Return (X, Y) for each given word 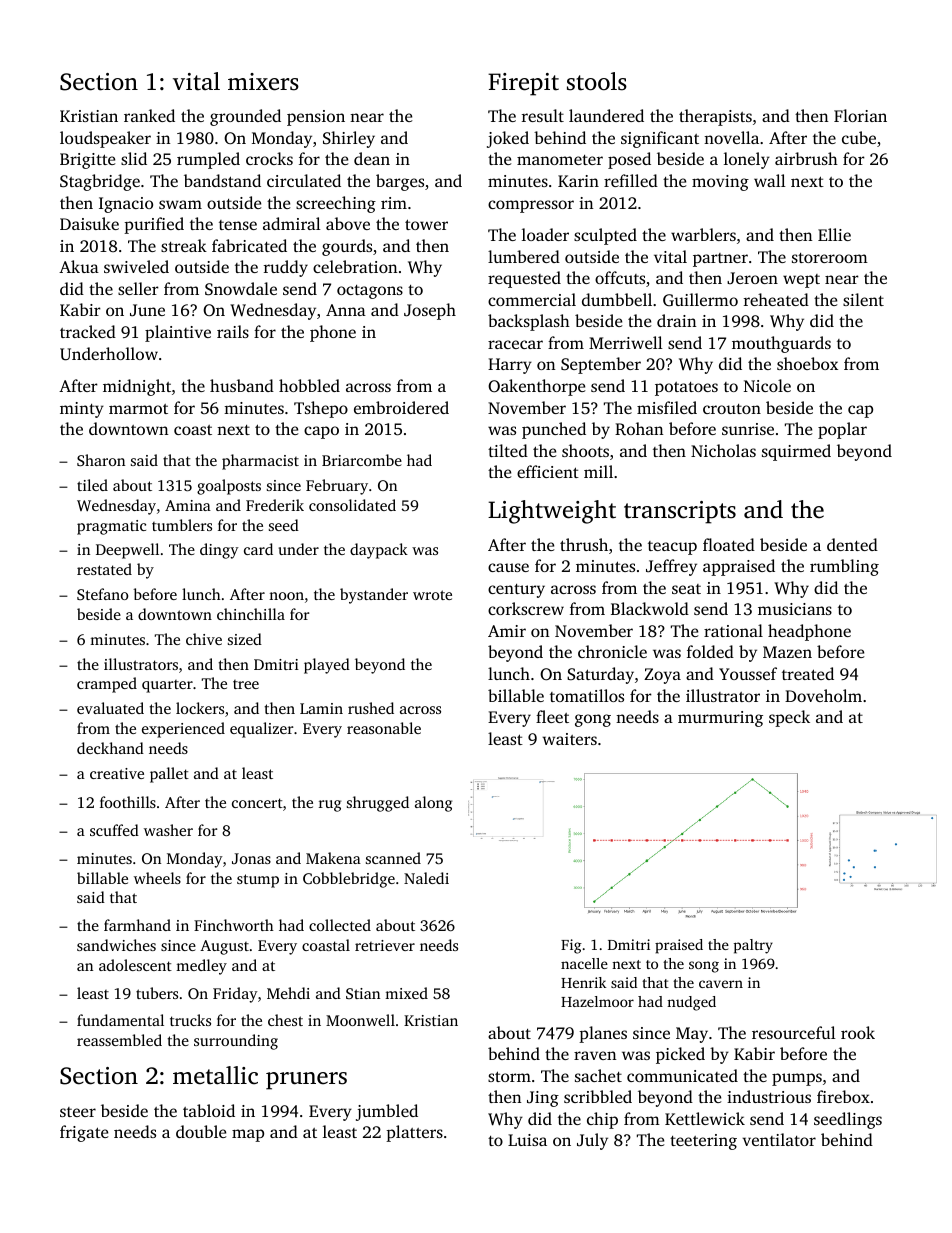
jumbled (387, 1112)
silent (863, 299)
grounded (245, 117)
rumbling (844, 567)
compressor (531, 206)
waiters (569, 739)
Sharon (101, 460)
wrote (432, 595)
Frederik (275, 505)
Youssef (748, 673)
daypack (379, 551)
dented (852, 544)
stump (258, 881)
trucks (190, 1020)
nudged (691, 1003)
